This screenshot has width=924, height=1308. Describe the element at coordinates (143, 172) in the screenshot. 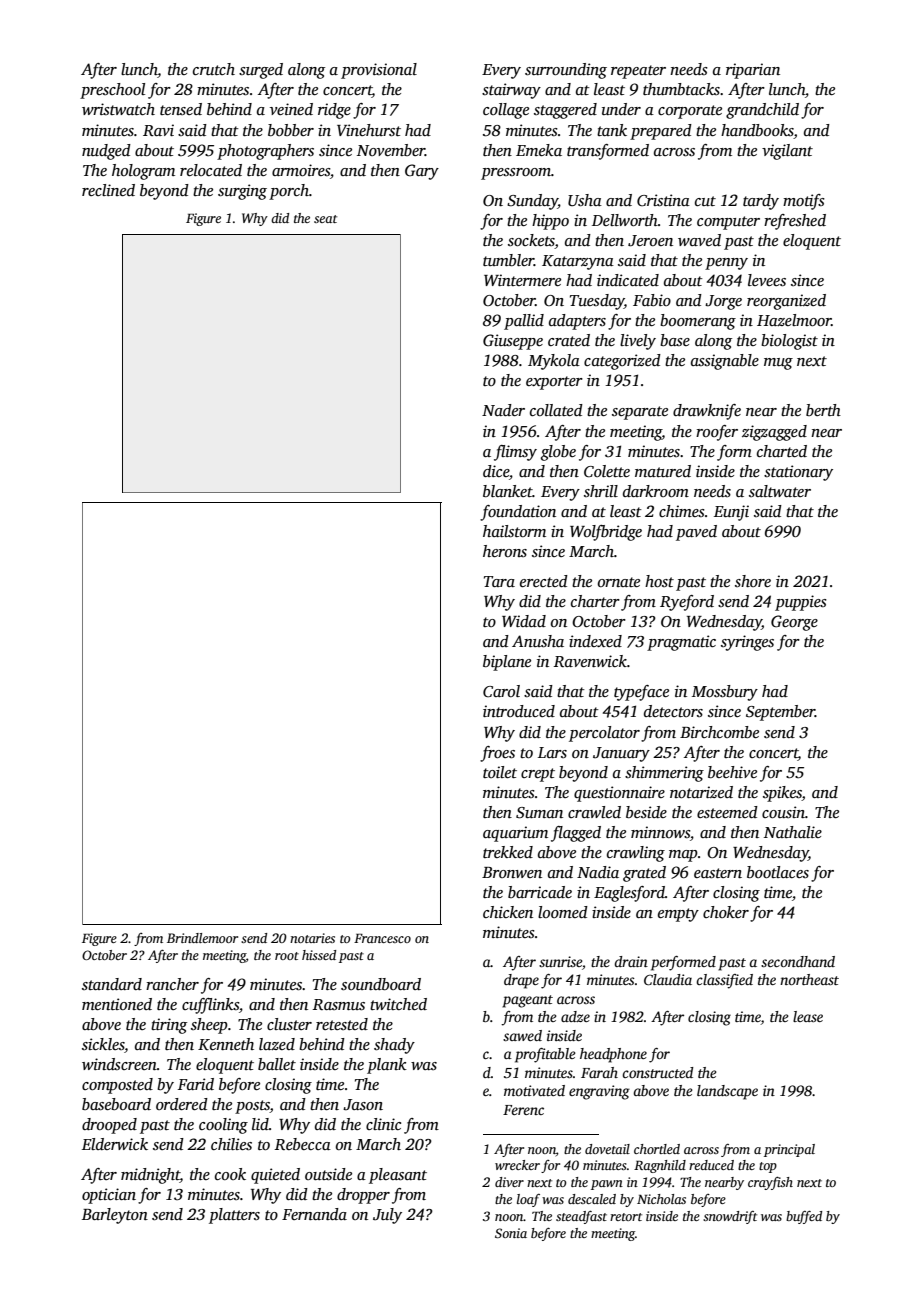

I see `hologram` at that location.
